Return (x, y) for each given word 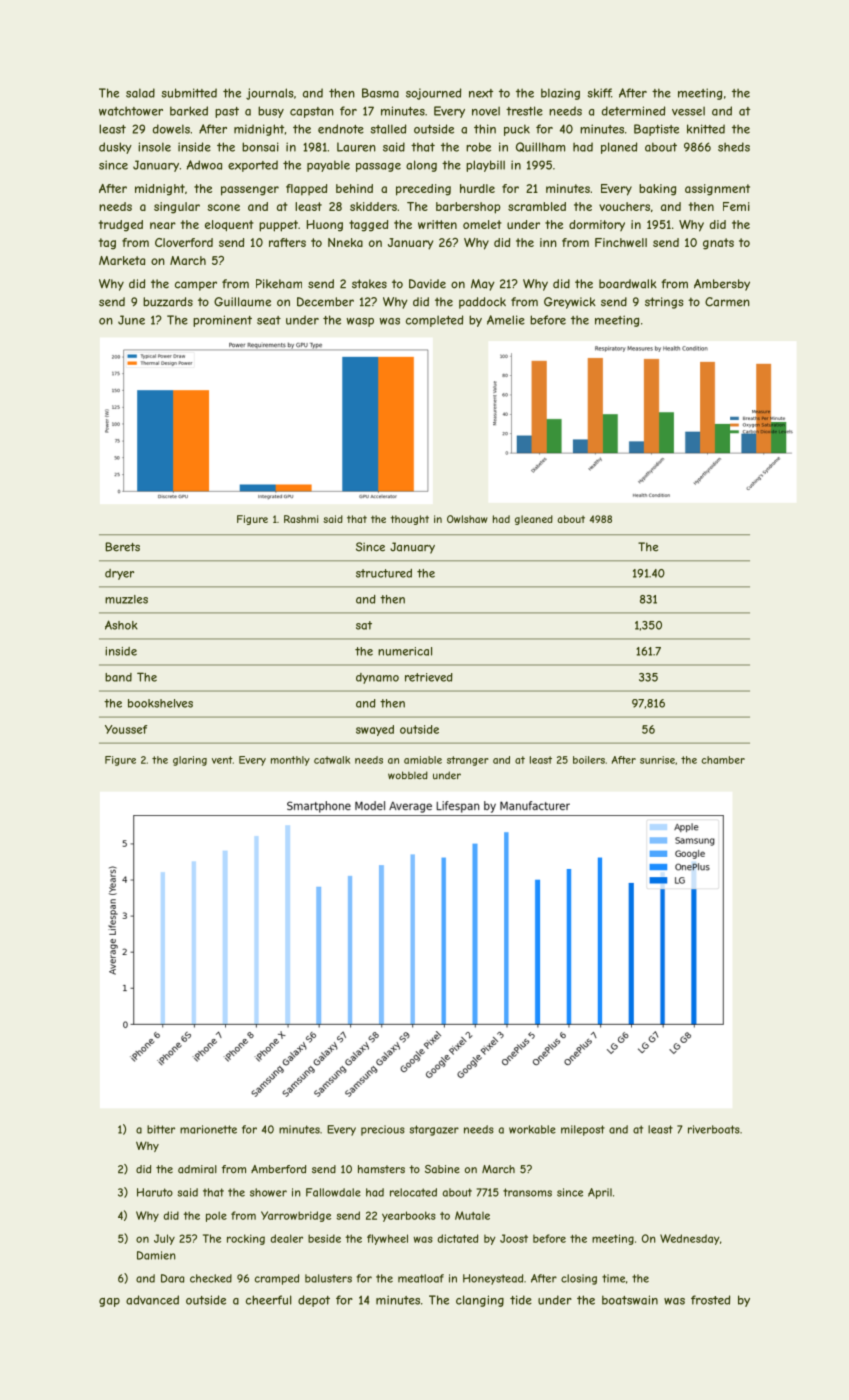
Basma (380, 93)
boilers (589, 760)
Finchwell (621, 242)
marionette (208, 1129)
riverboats (714, 1129)
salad (140, 93)
